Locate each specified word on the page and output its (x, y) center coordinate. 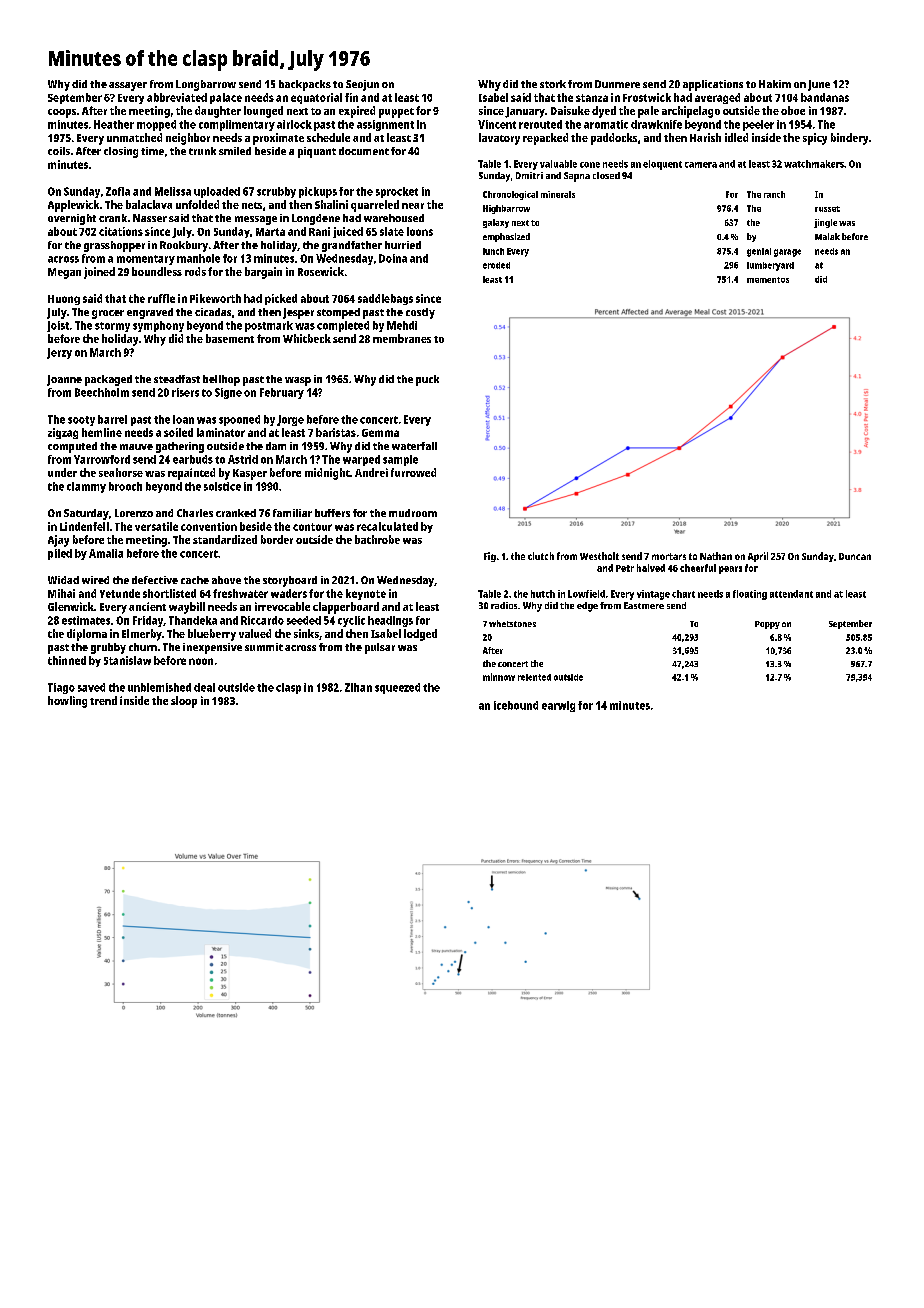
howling (67, 702)
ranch (774, 194)
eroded (496, 265)
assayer (128, 86)
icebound (516, 705)
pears (730, 570)
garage (787, 253)
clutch (541, 556)
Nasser (150, 218)
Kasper (250, 474)
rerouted (540, 124)
